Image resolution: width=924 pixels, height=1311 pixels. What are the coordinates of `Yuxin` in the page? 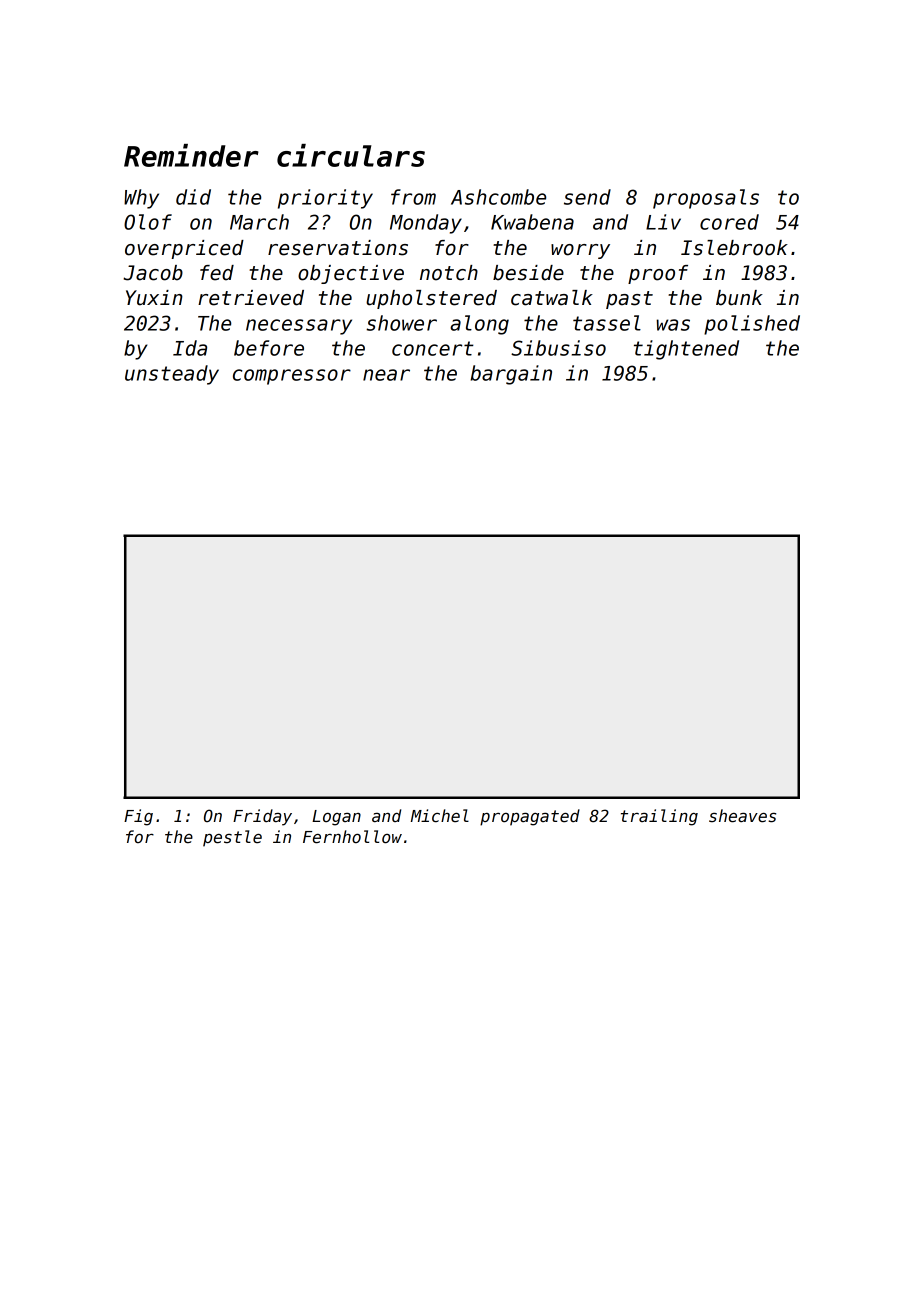 It's located at (154, 298).
